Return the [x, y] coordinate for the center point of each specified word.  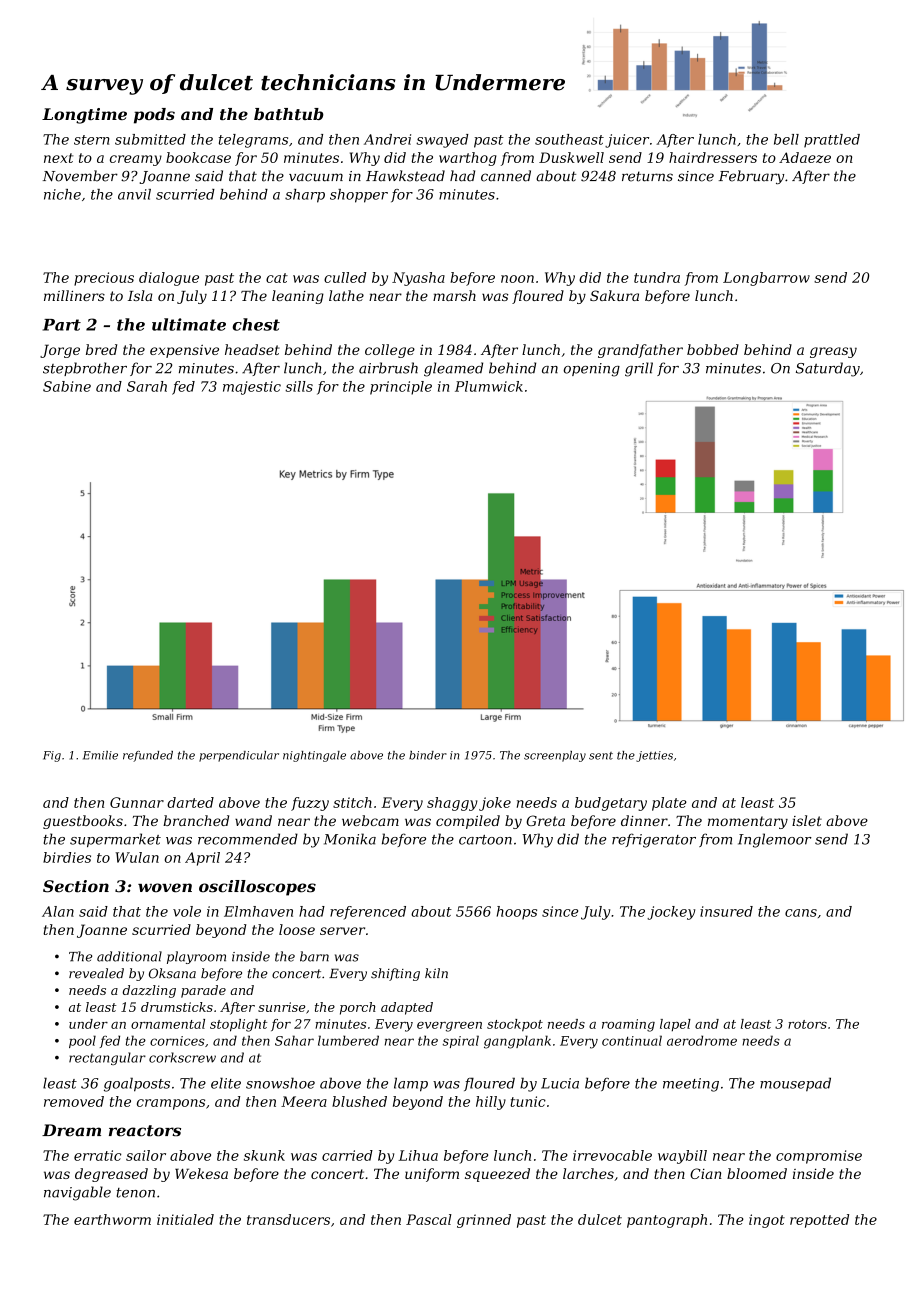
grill [639, 369]
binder [428, 755]
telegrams [253, 141]
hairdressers [713, 157]
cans [801, 913]
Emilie [100, 755]
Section [76, 886]
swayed [442, 141]
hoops [517, 913]
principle [401, 388]
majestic [252, 388]
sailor [146, 1155]
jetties [654, 756]
